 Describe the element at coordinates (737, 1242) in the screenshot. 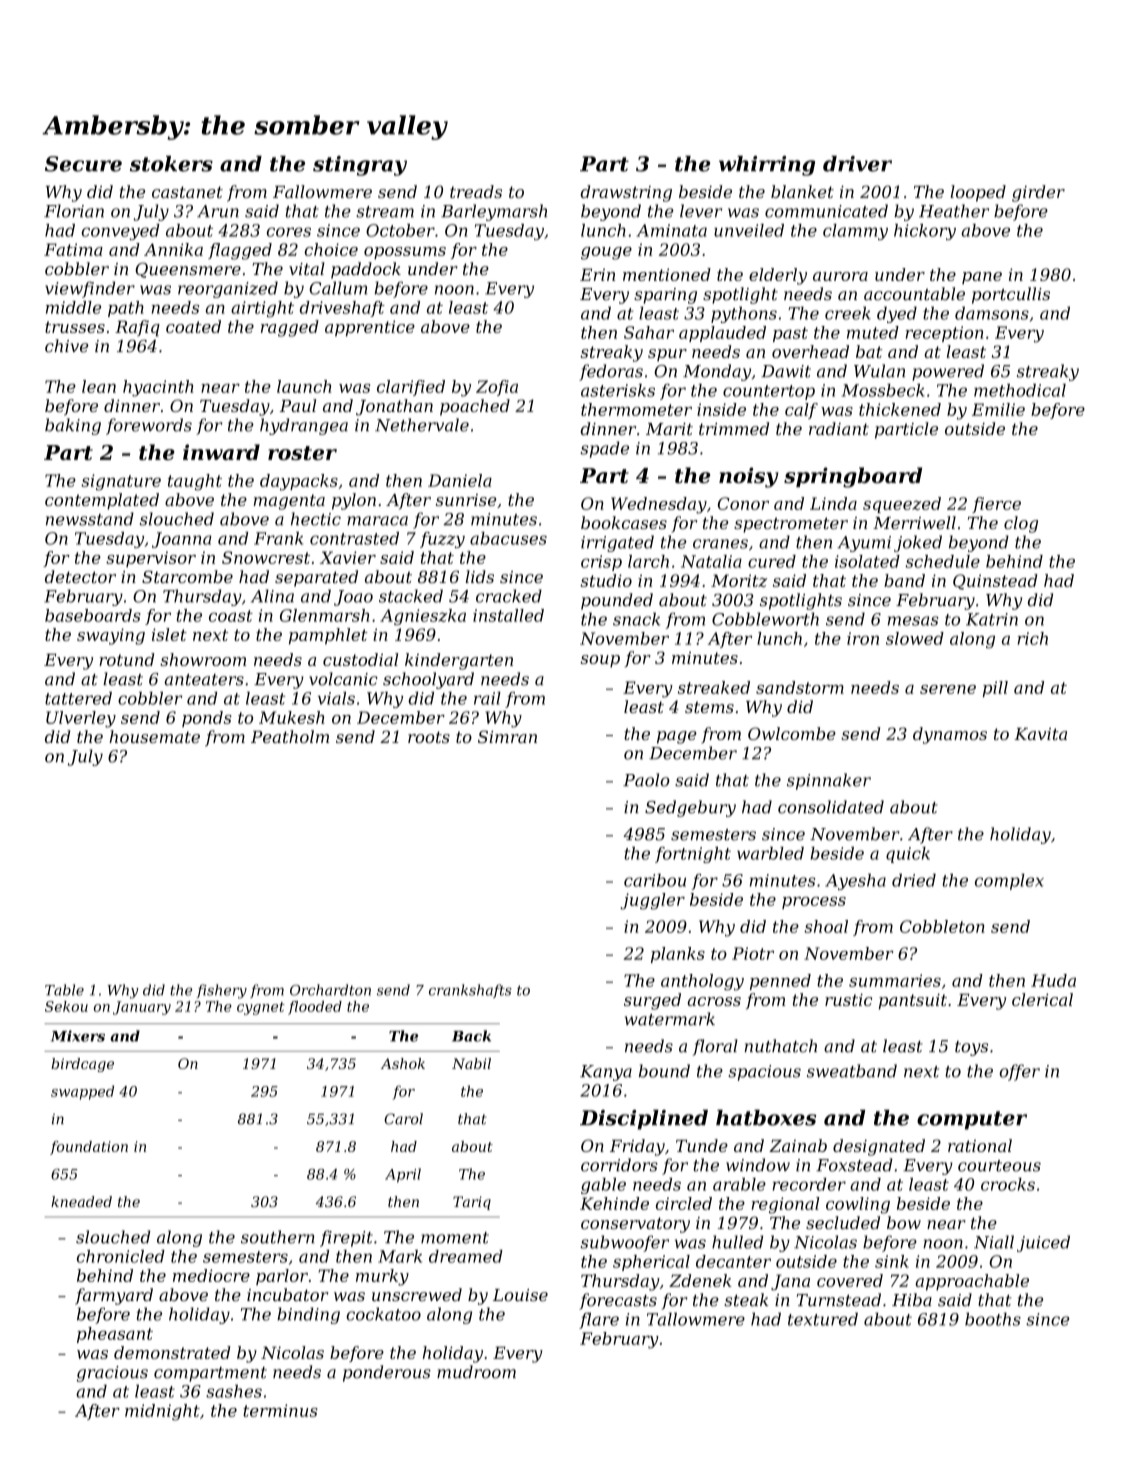

I see `hulled` at that location.
